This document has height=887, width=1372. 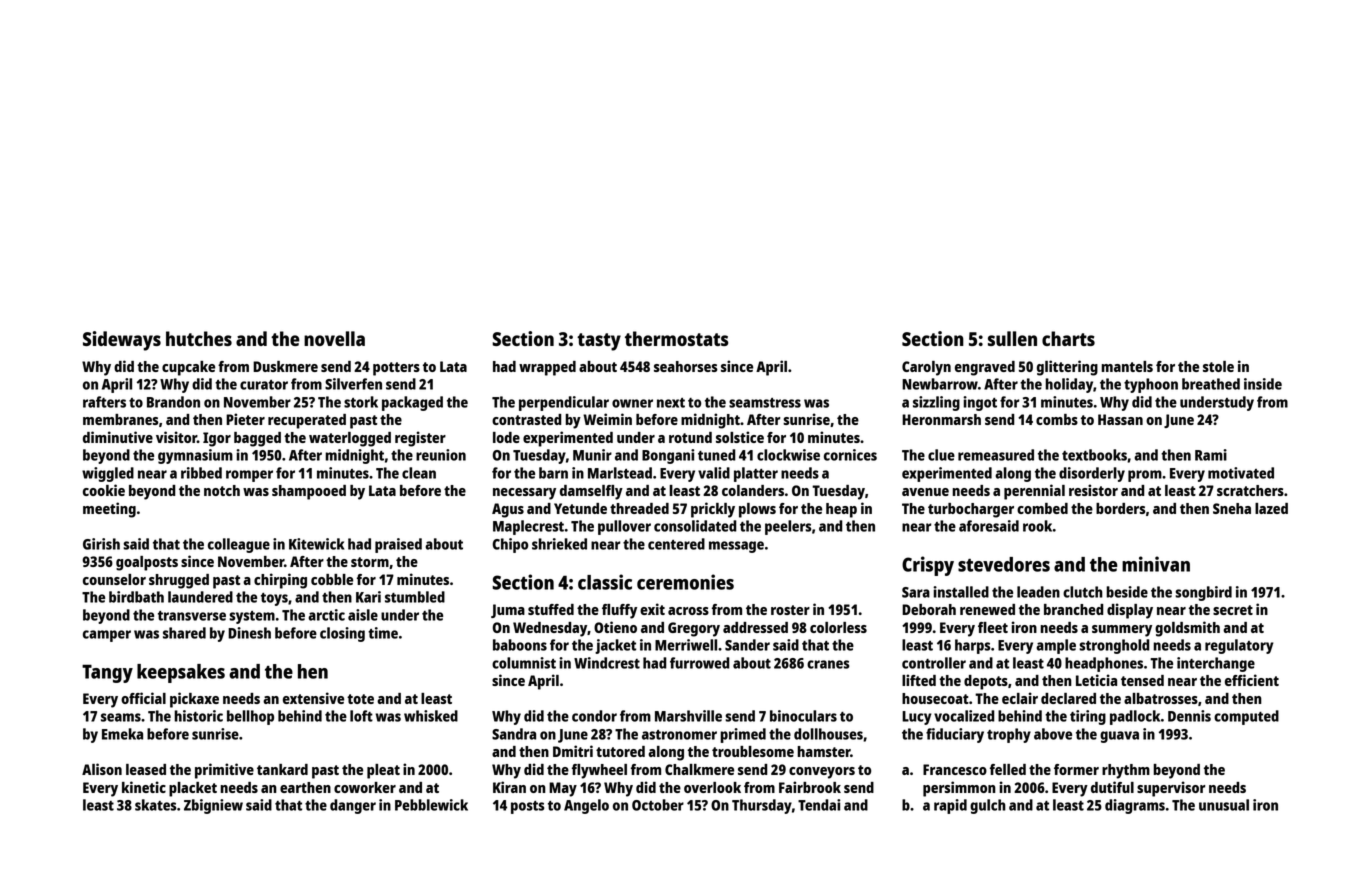 What do you see at coordinates (350, 439) in the document?
I see `waterlogged` at bounding box center [350, 439].
